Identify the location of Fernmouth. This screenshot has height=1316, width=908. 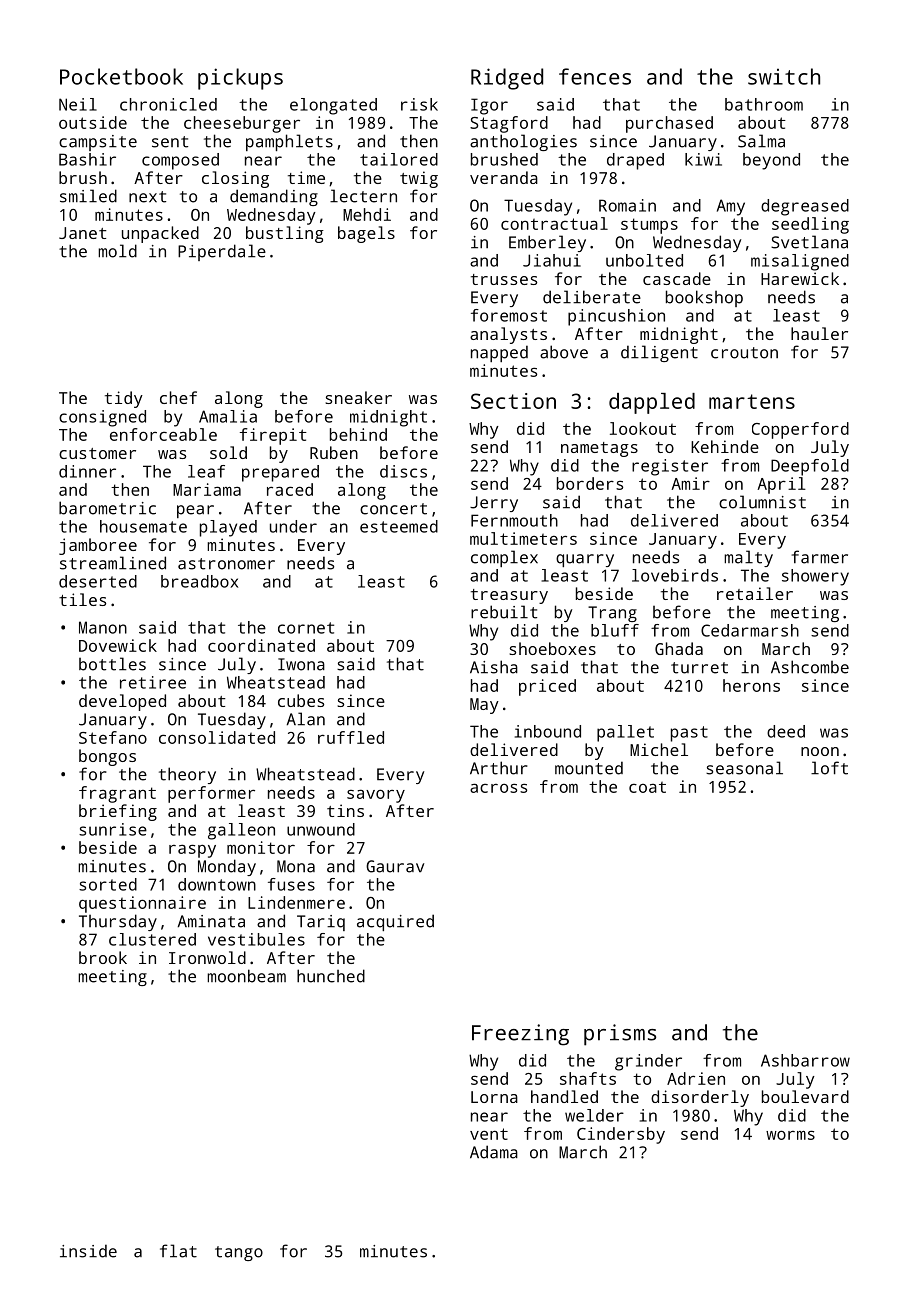
(514, 520).
